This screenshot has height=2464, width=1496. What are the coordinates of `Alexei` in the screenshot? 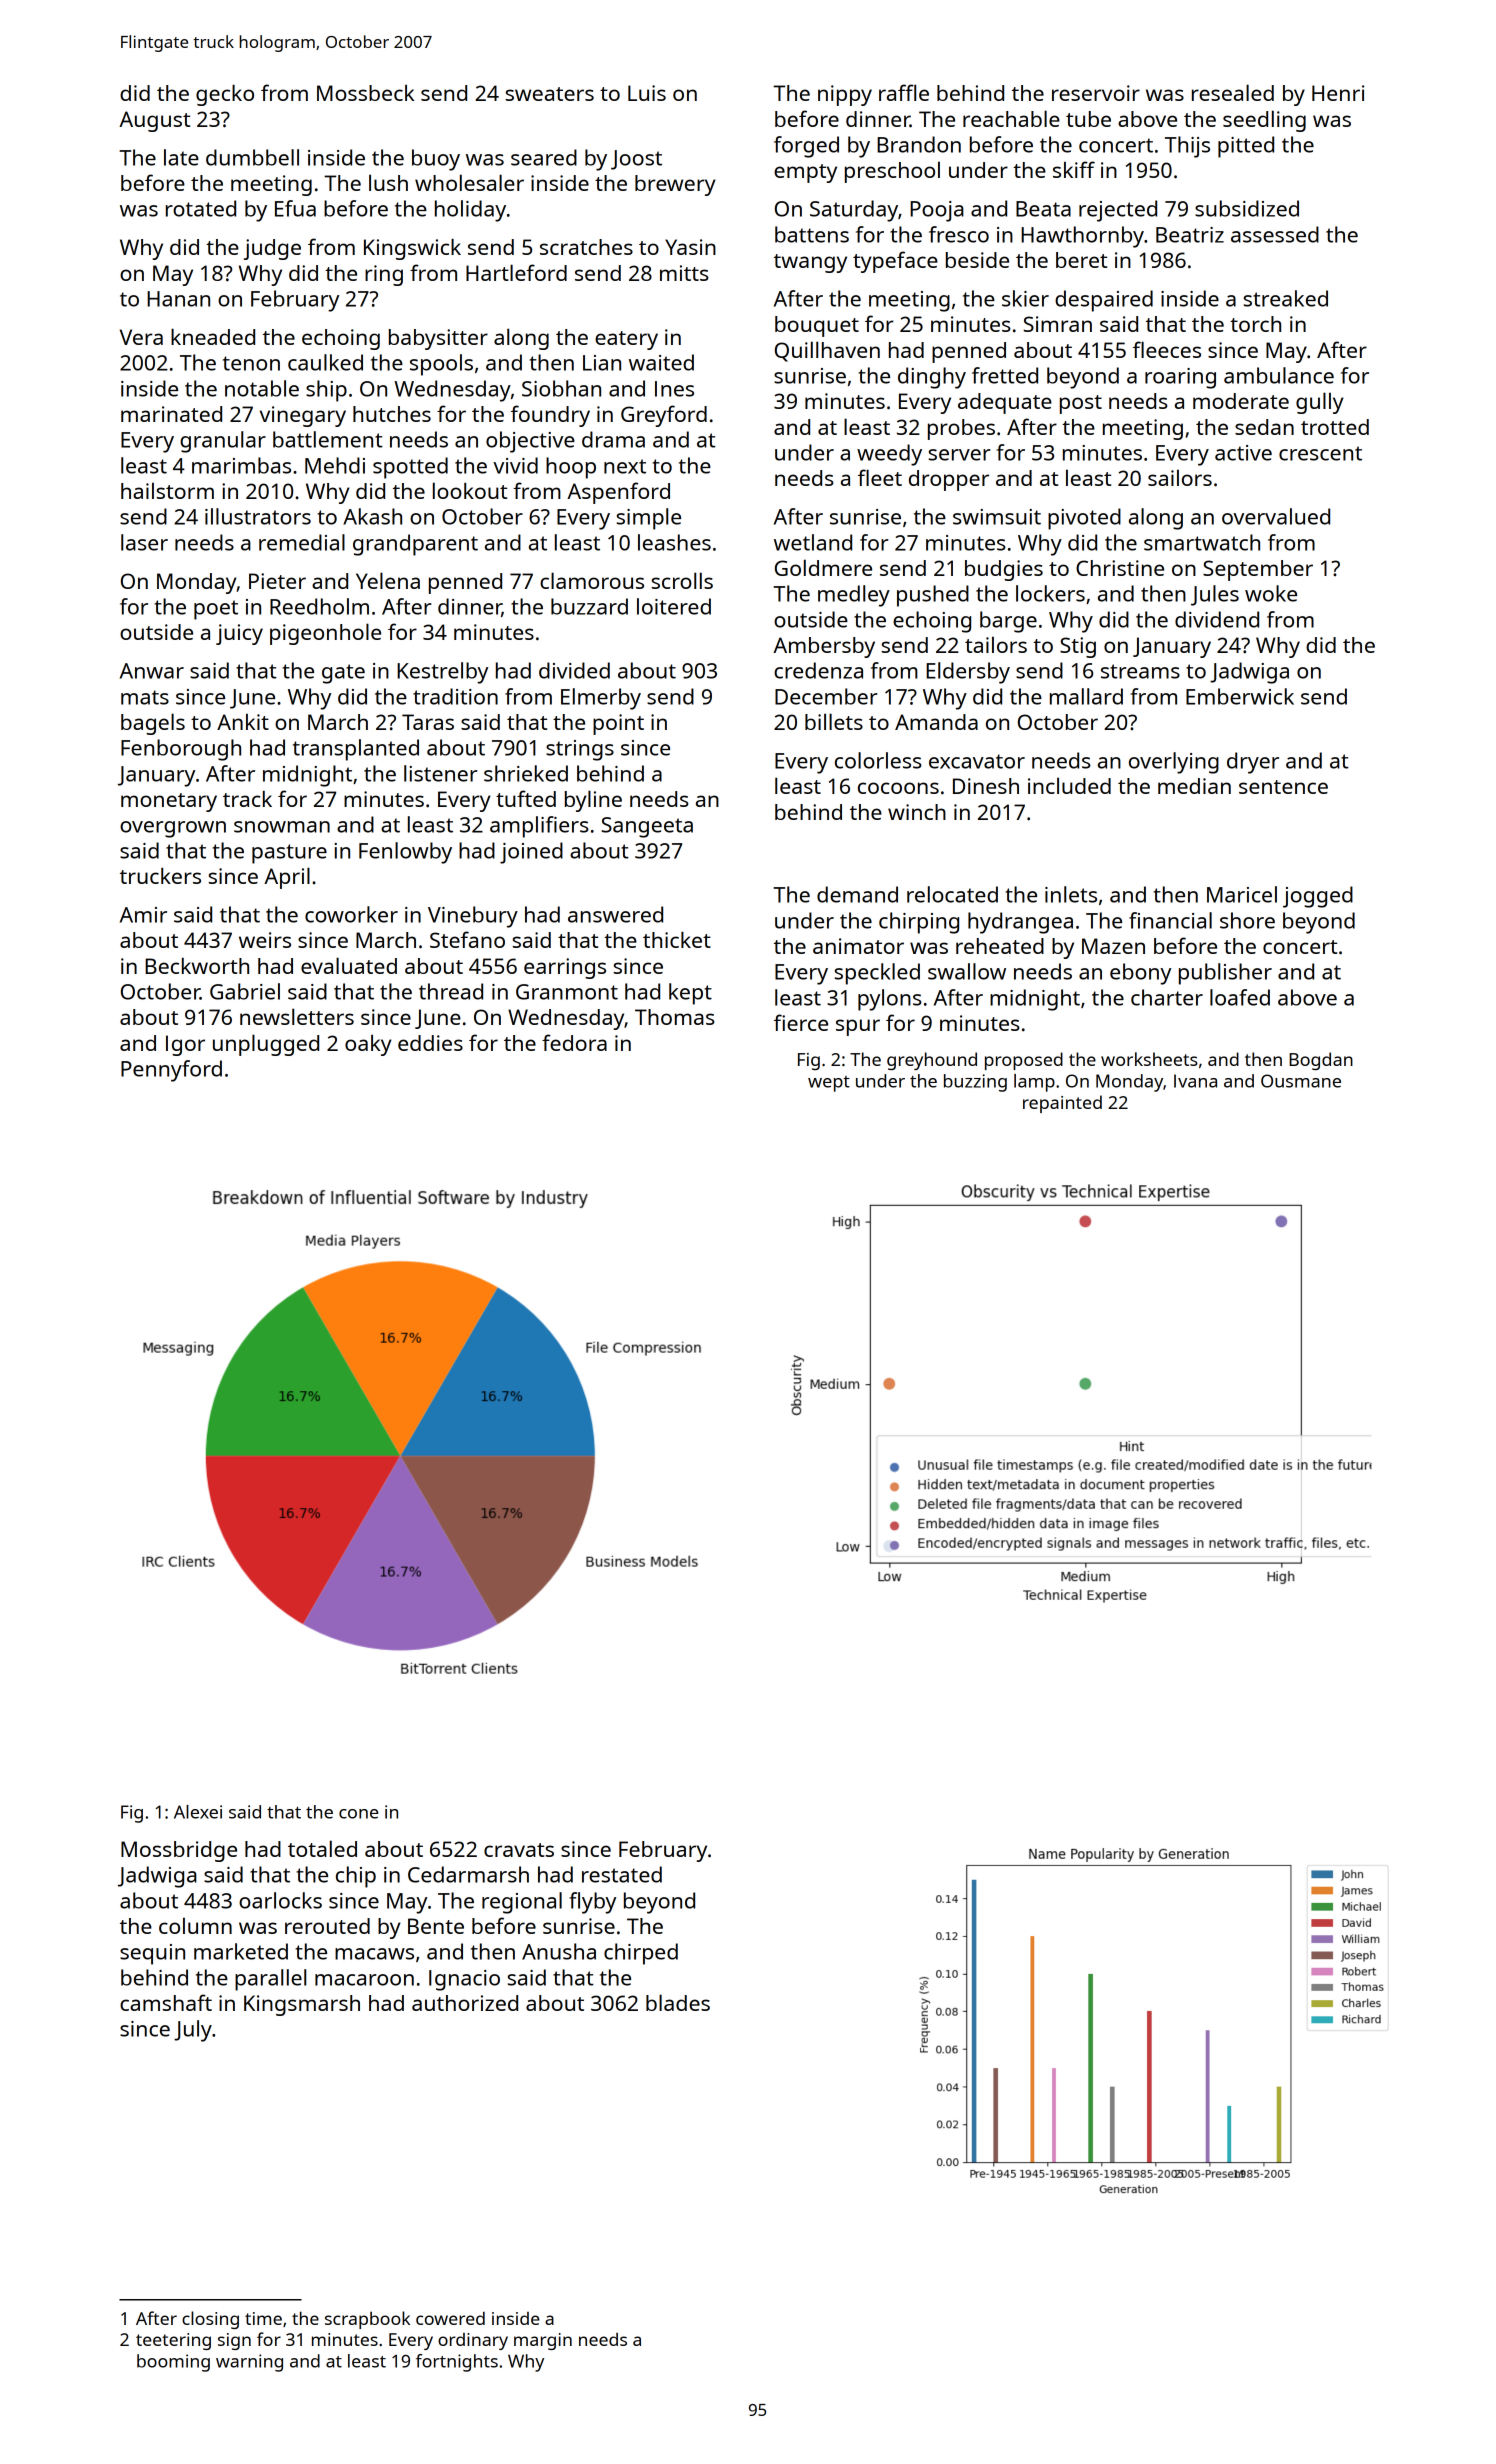 It's located at (198, 1812).
